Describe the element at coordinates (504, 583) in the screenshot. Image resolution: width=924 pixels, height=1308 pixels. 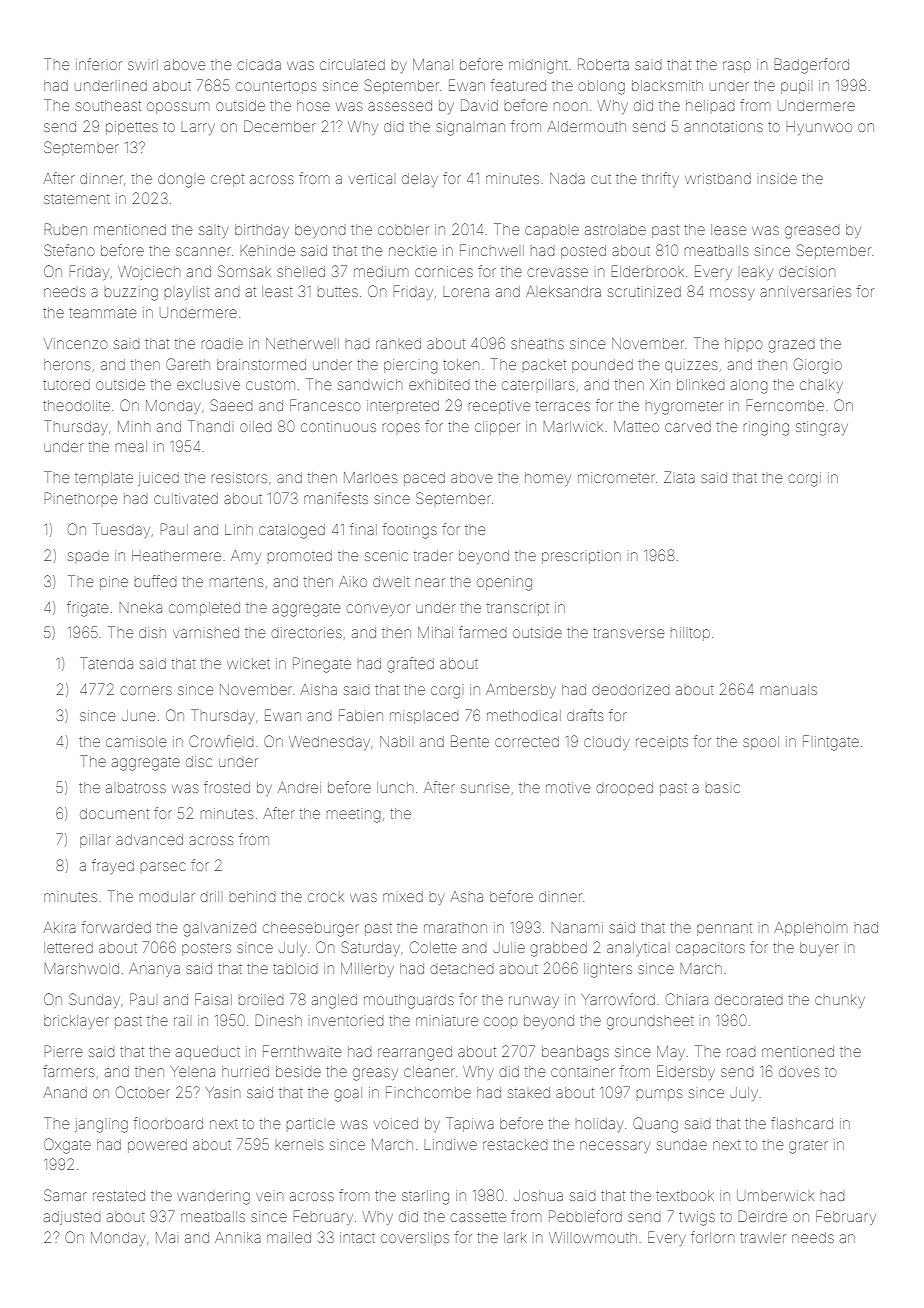
I see `opening` at that location.
